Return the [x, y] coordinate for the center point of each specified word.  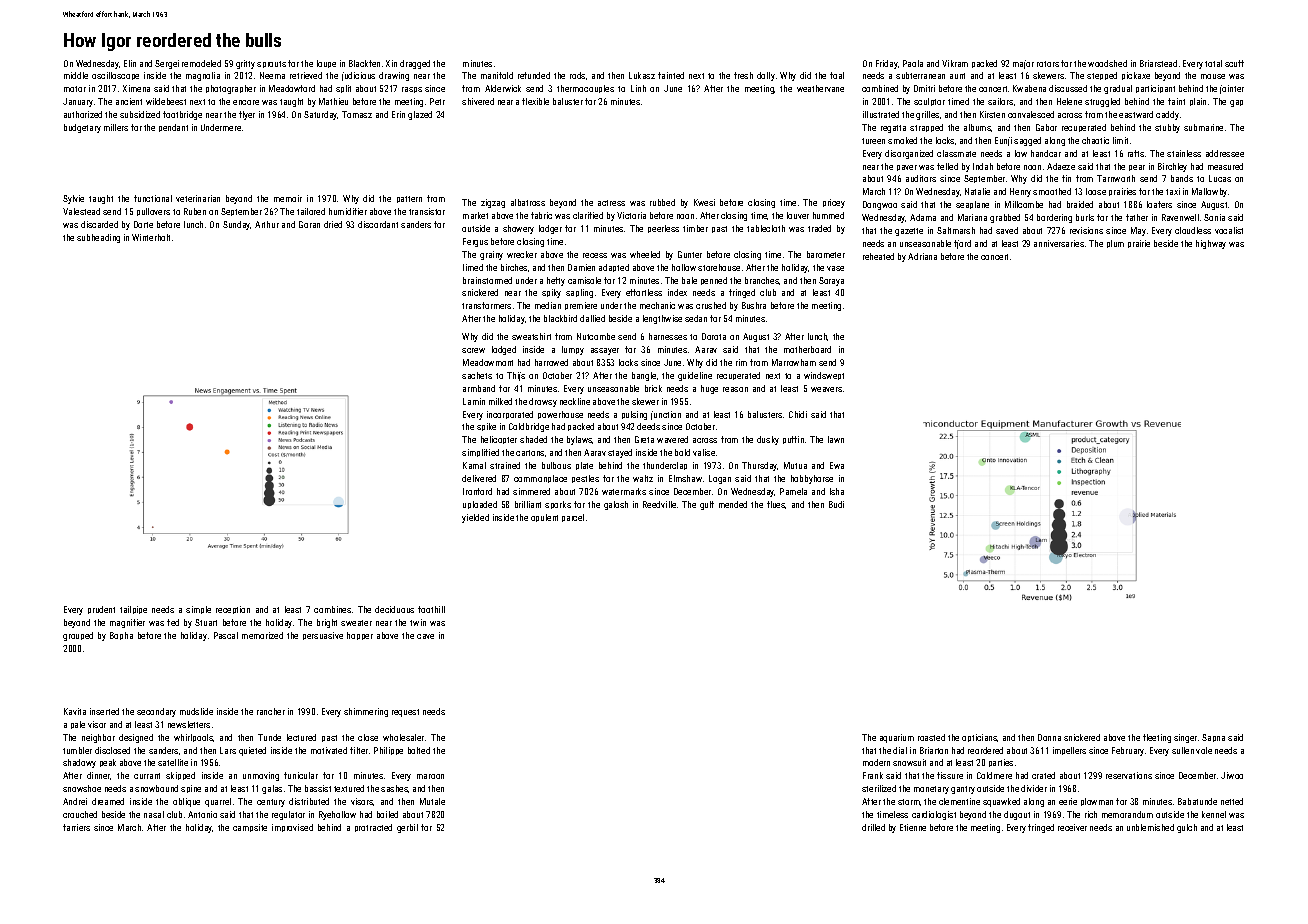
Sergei [167, 64]
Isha [837, 491]
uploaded [480, 505]
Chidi [798, 414]
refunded [534, 75]
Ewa [837, 465]
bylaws [580, 440]
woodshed [1107, 63]
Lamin [474, 401]
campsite [250, 828]
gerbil [407, 828]
